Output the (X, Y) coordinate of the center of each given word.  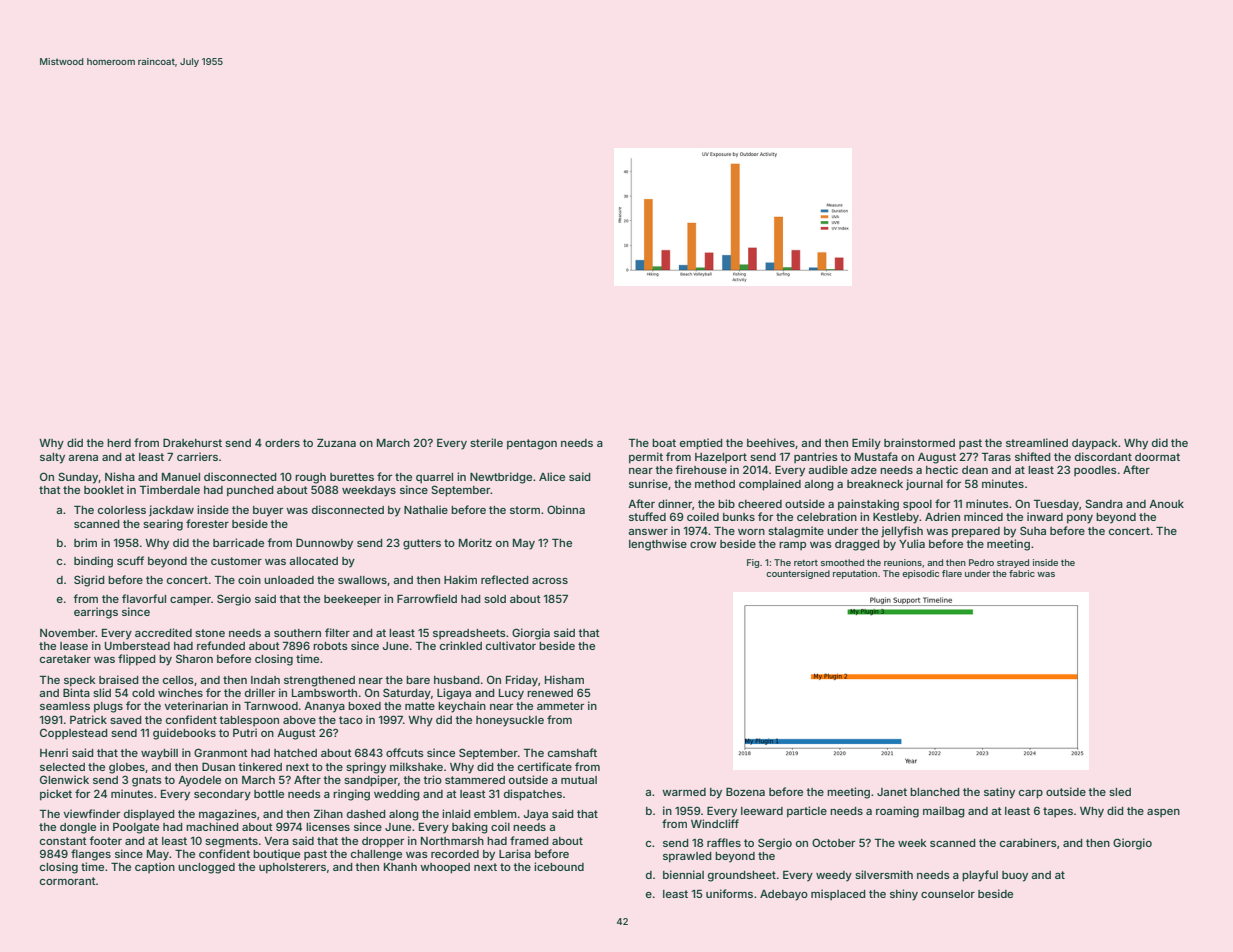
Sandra (1104, 503)
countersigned (798, 574)
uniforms (729, 893)
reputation (855, 574)
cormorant (68, 881)
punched (250, 491)
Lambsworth (324, 693)
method (715, 484)
